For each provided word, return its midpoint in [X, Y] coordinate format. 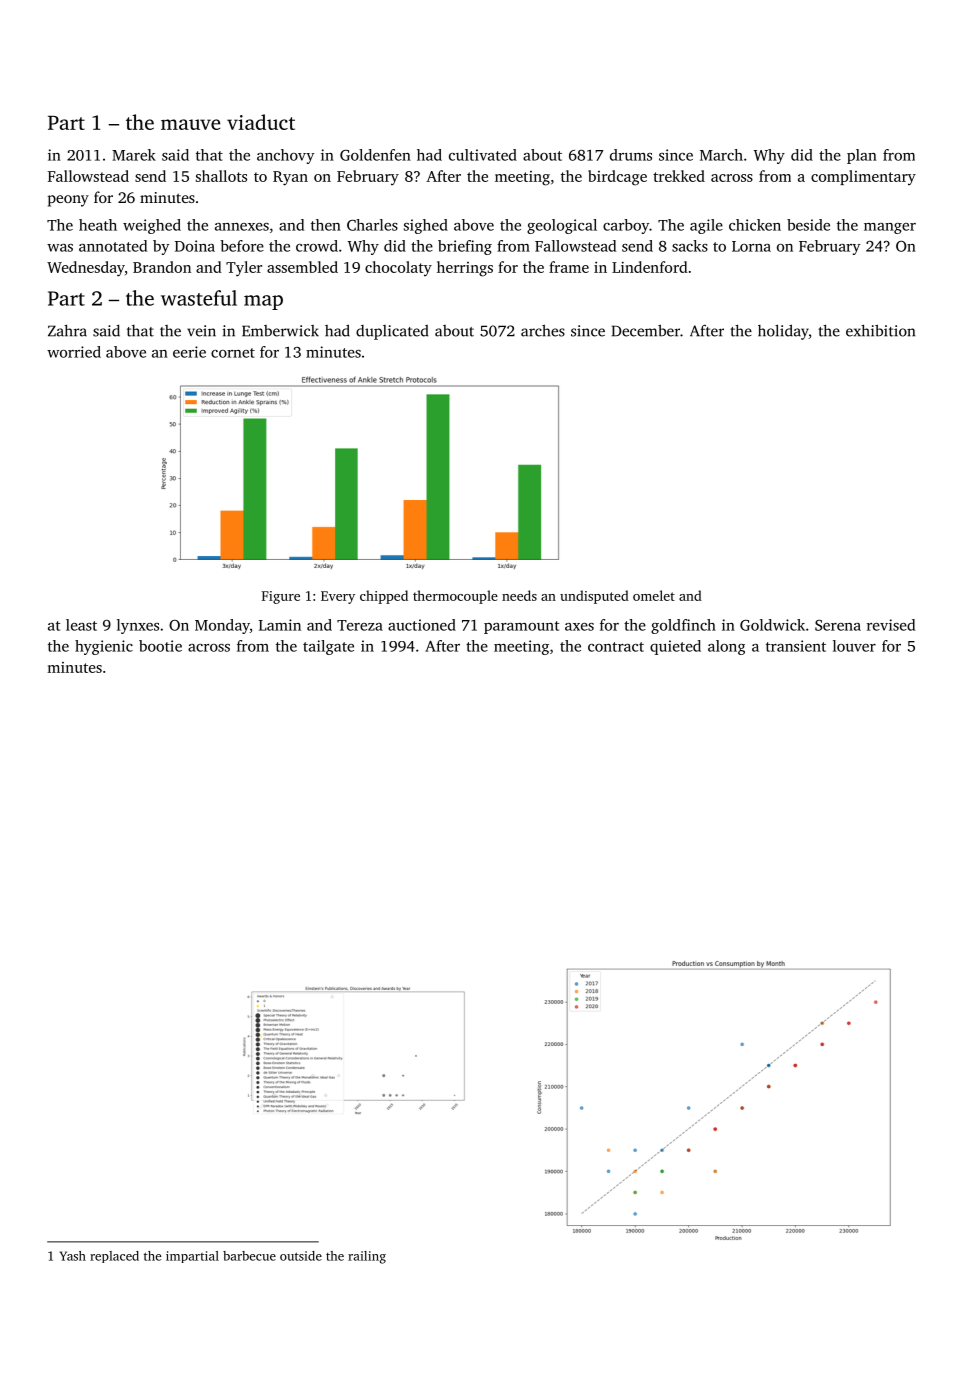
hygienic [104, 647]
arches [543, 330]
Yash [73, 1256]
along [726, 647]
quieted [675, 647]
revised [891, 625]
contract [616, 647]
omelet [654, 595]
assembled [302, 267]
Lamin [280, 625]
